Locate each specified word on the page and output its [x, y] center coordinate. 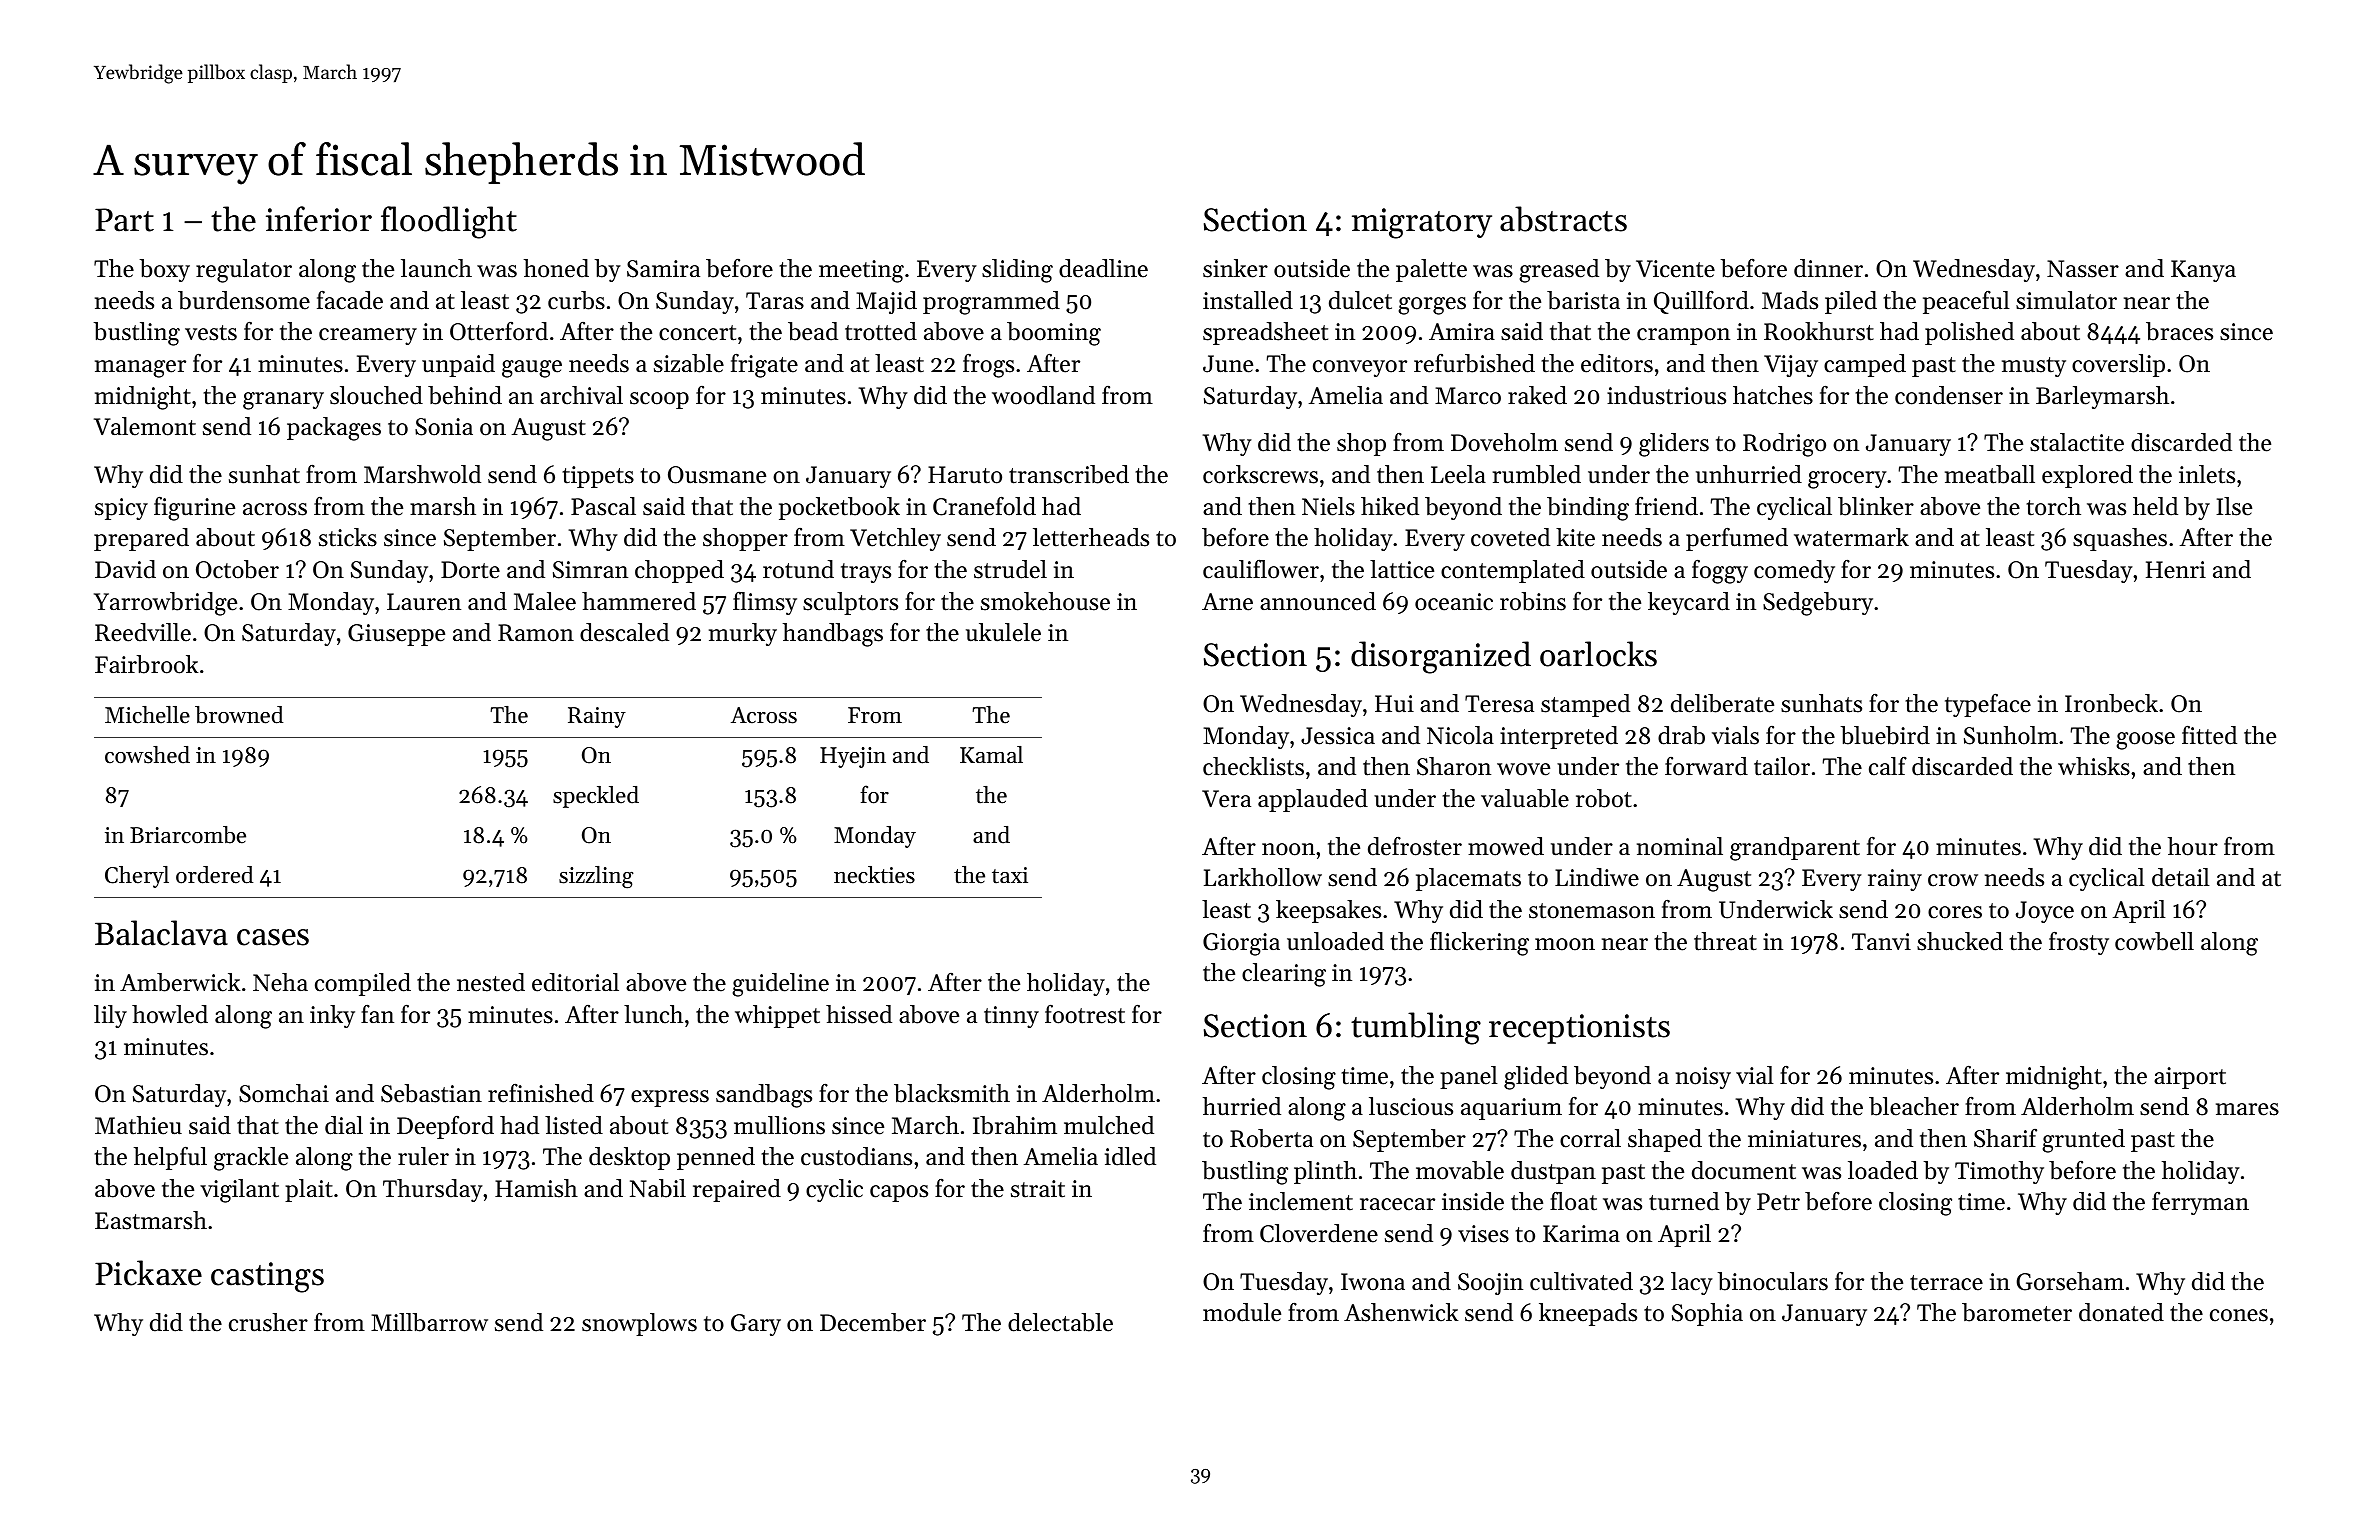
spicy [121, 509]
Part [124, 220]
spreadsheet [1265, 333]
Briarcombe [188, 835]
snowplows [639, 1324]
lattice [1402, 569]
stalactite [2077, 442]
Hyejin [853, 757]
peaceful [1966, 302]
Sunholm [2011, 735]
